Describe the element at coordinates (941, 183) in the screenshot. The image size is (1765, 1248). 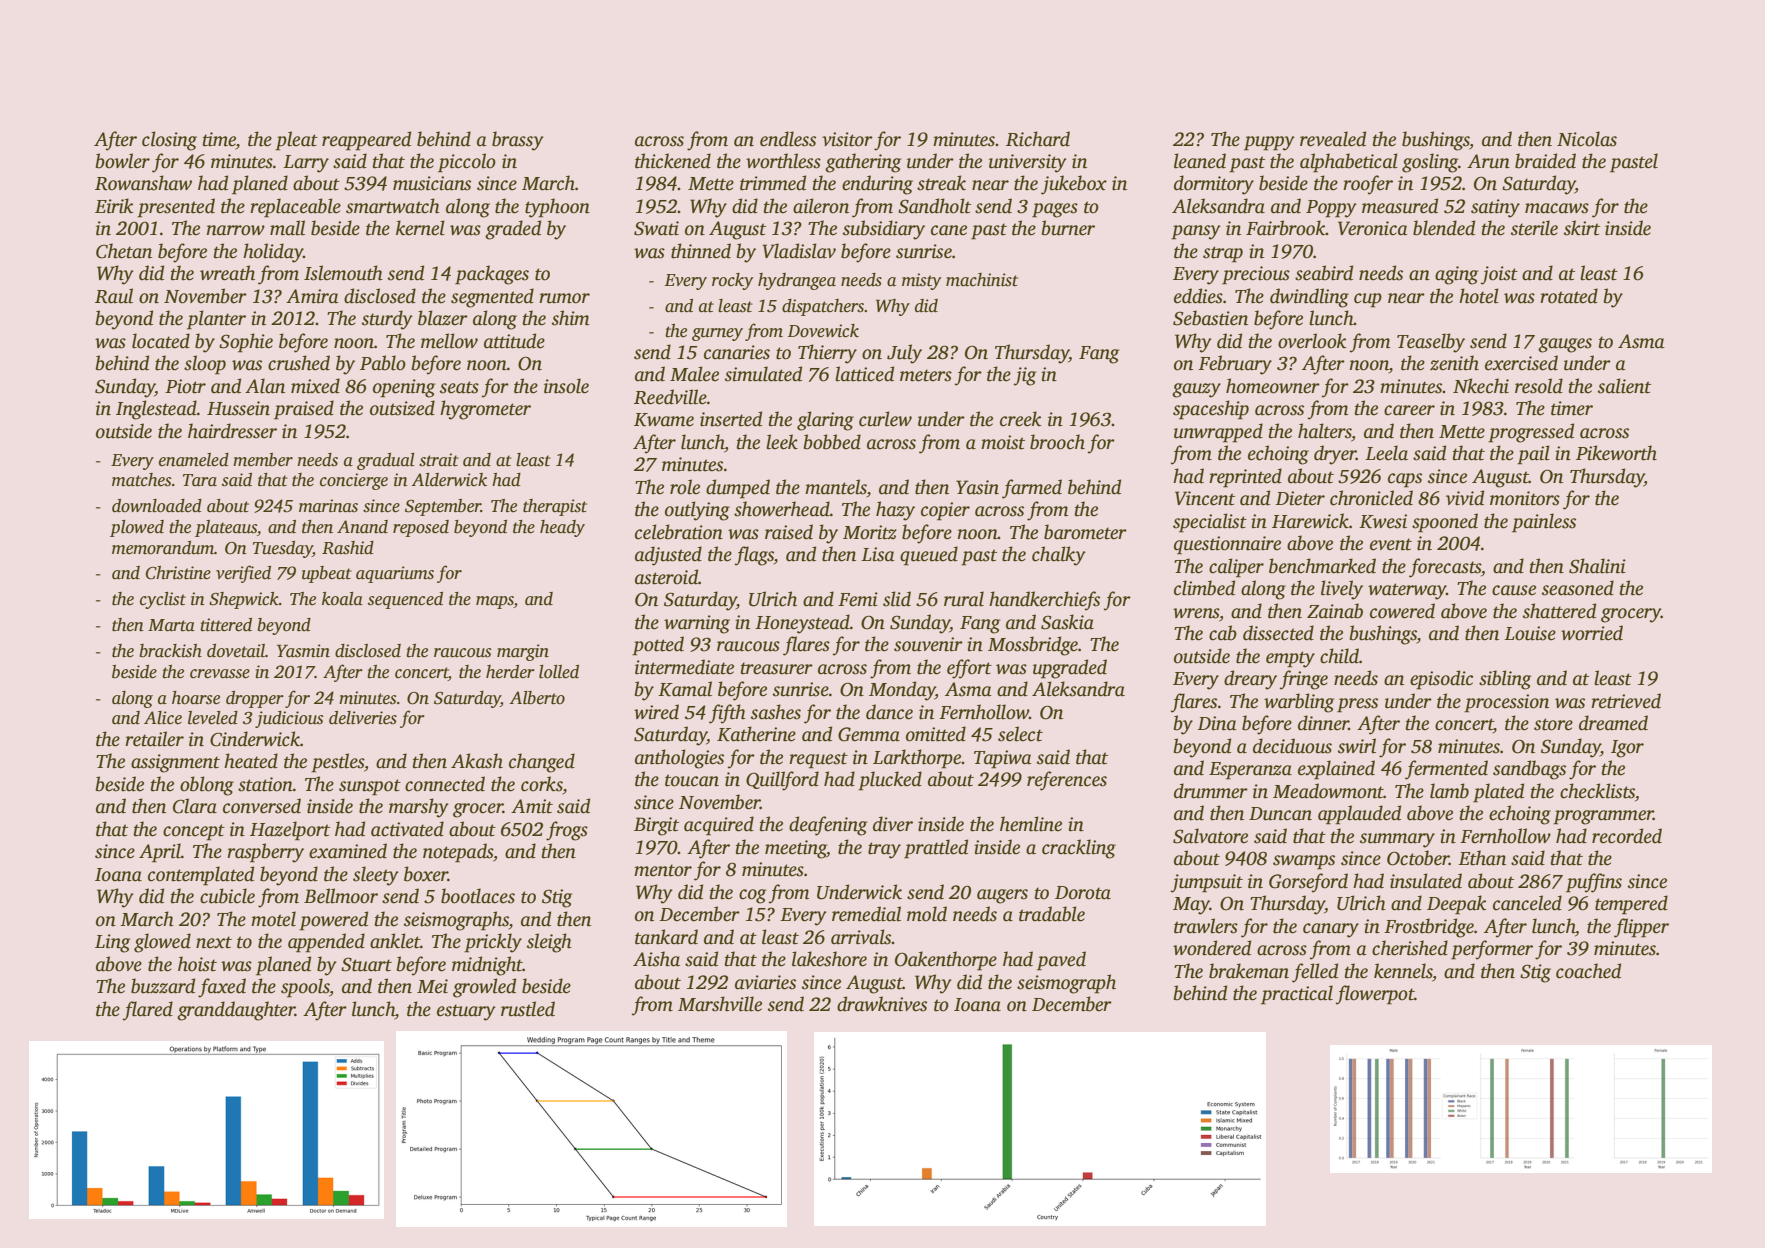
I see `streak` at that location.
